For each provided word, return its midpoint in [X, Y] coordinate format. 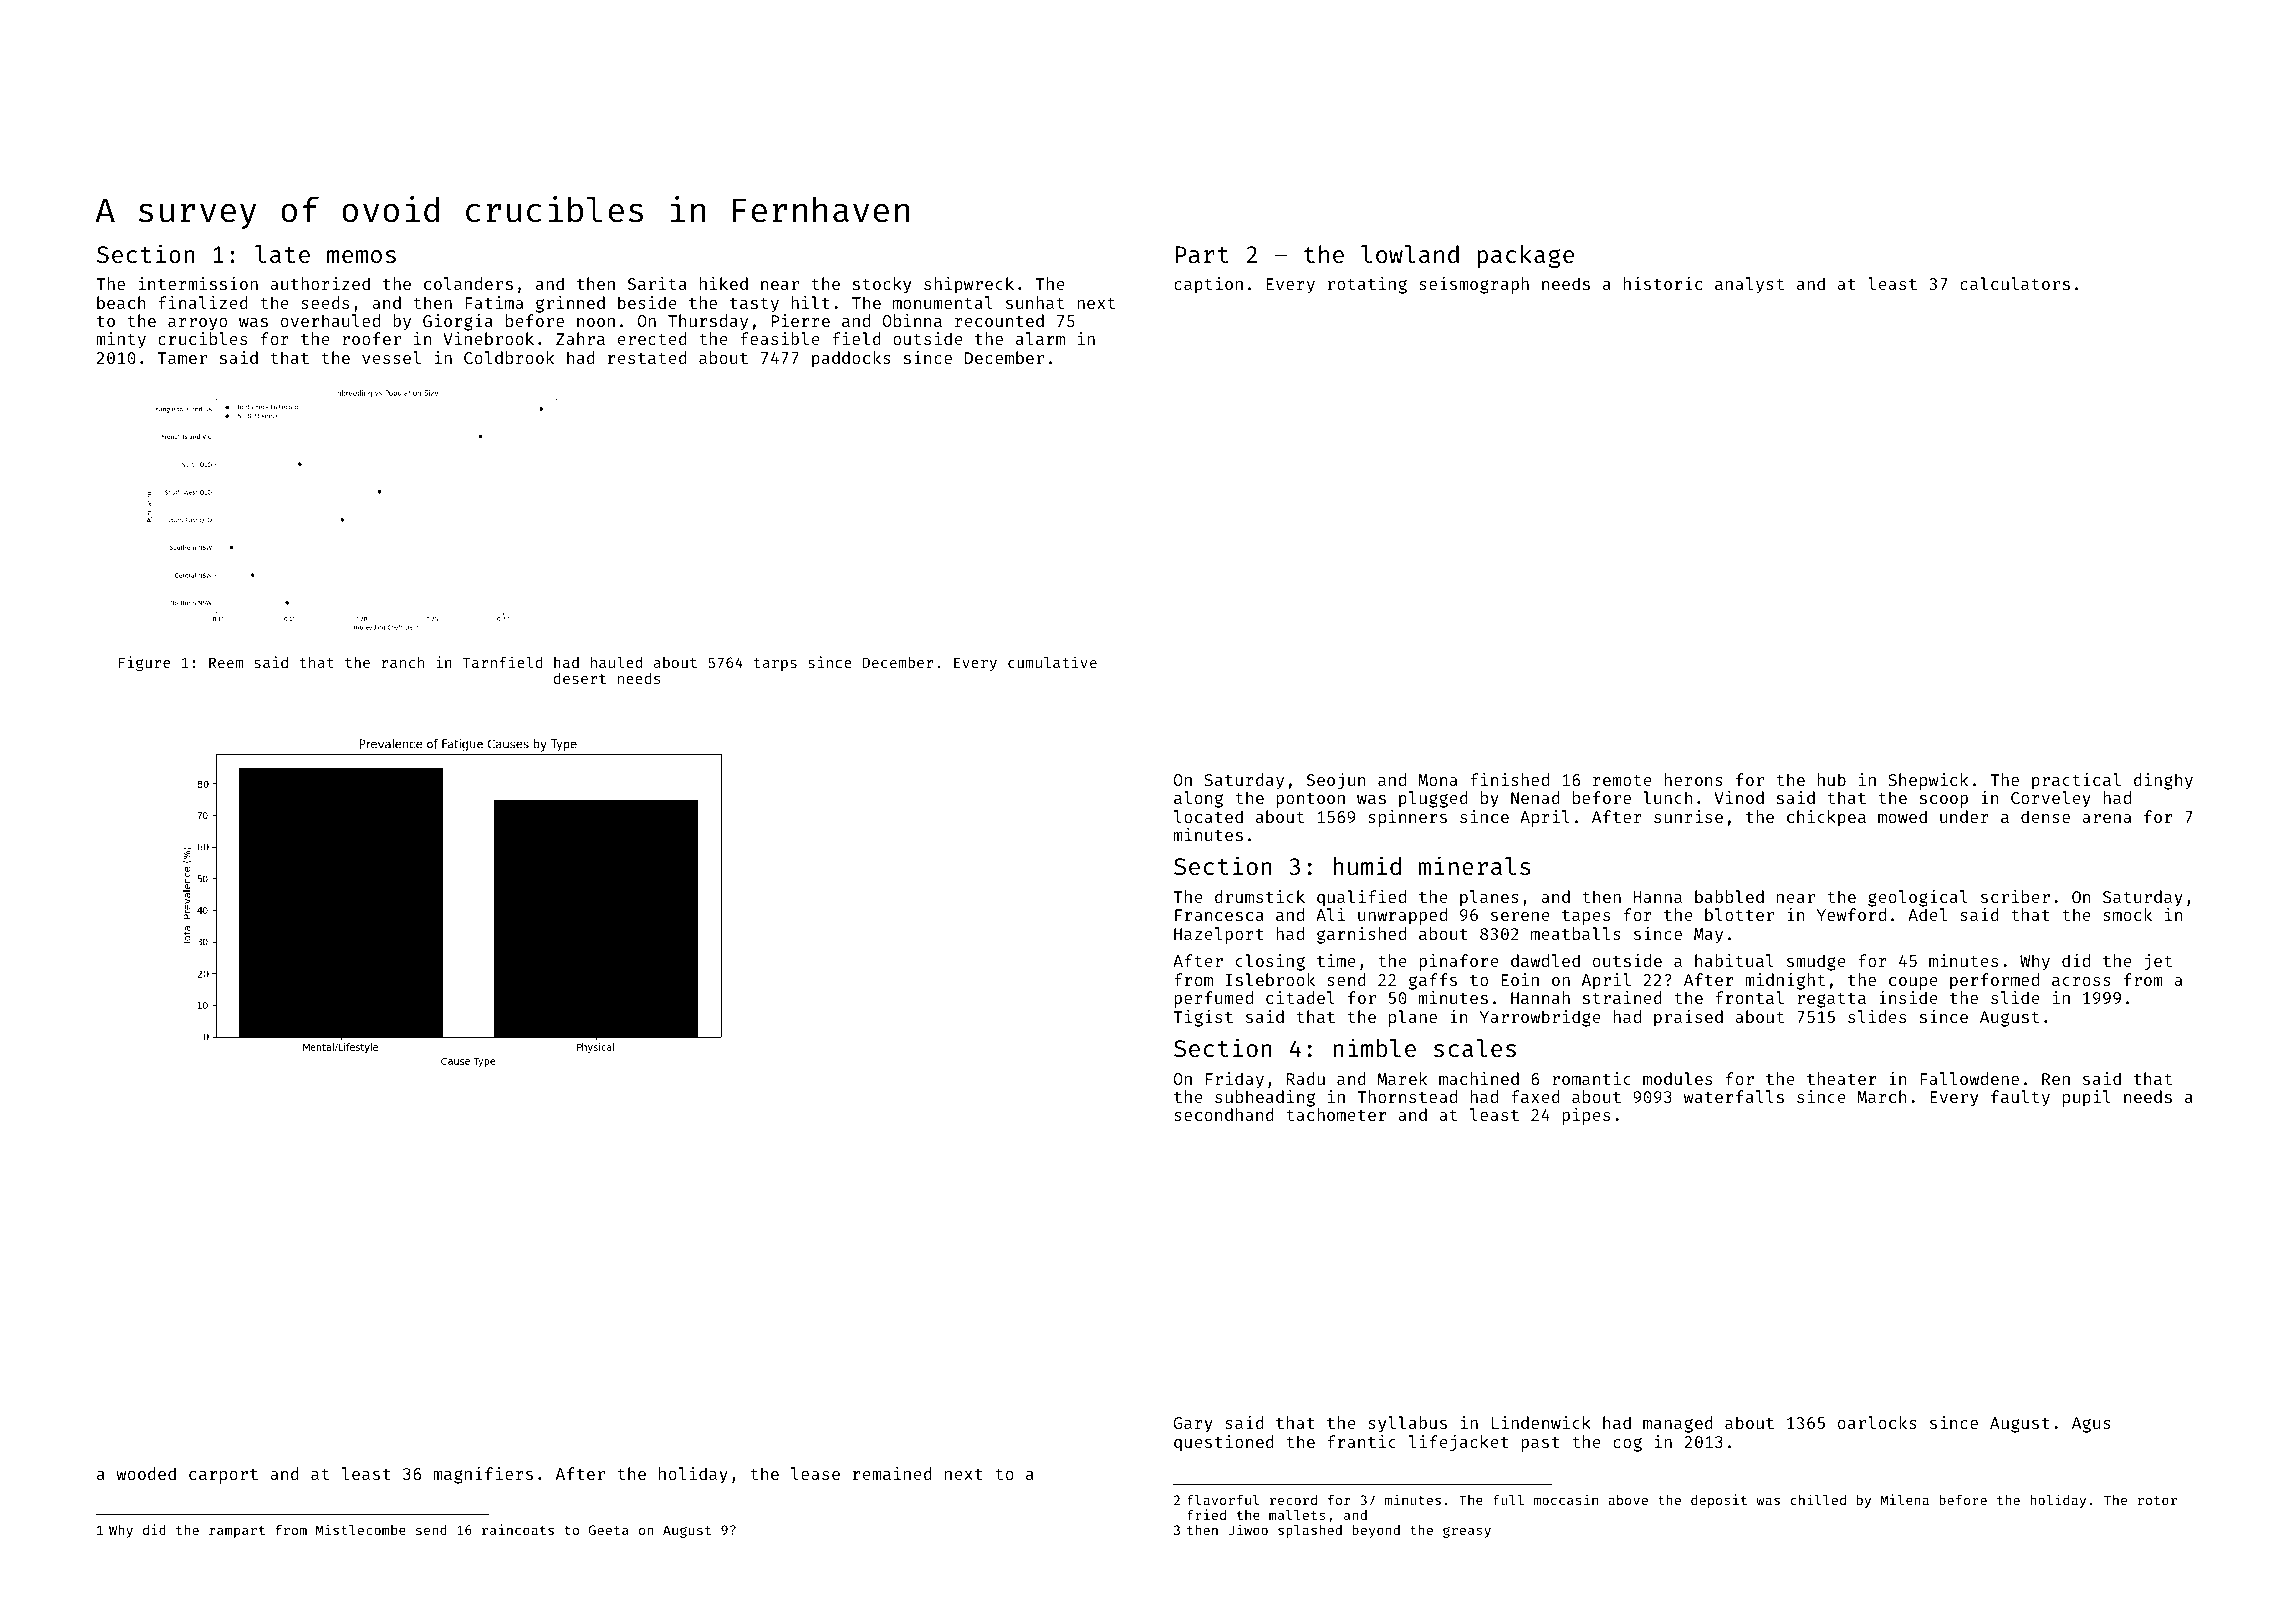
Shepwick [1928, 781]
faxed [1535, 1096]
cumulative [1052, 662]
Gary [1193, 1425]
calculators [2015, 283]
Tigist [1203, 1018]
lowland [1410, 254]
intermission [198, 283]
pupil [2087, 1098]
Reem [226, 662]
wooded [146, 1473]
